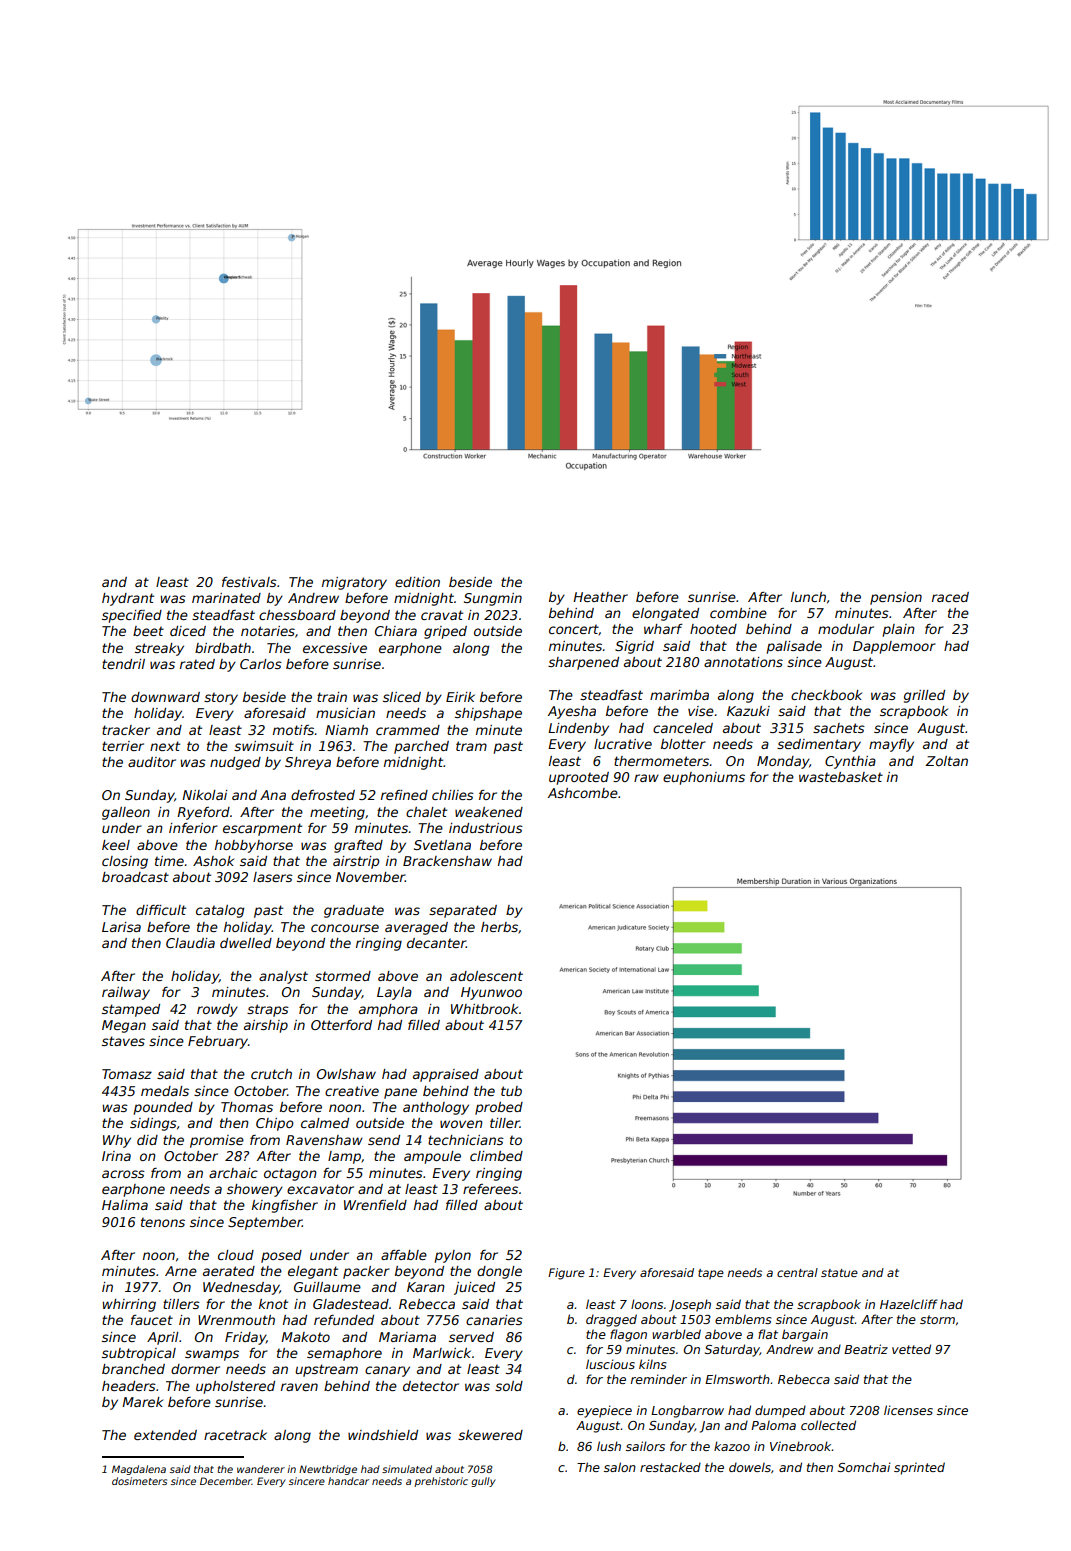  What do you see at coordinates (839, 1273) in the page?
I see `statue` at bounding box center [839, 1273].
